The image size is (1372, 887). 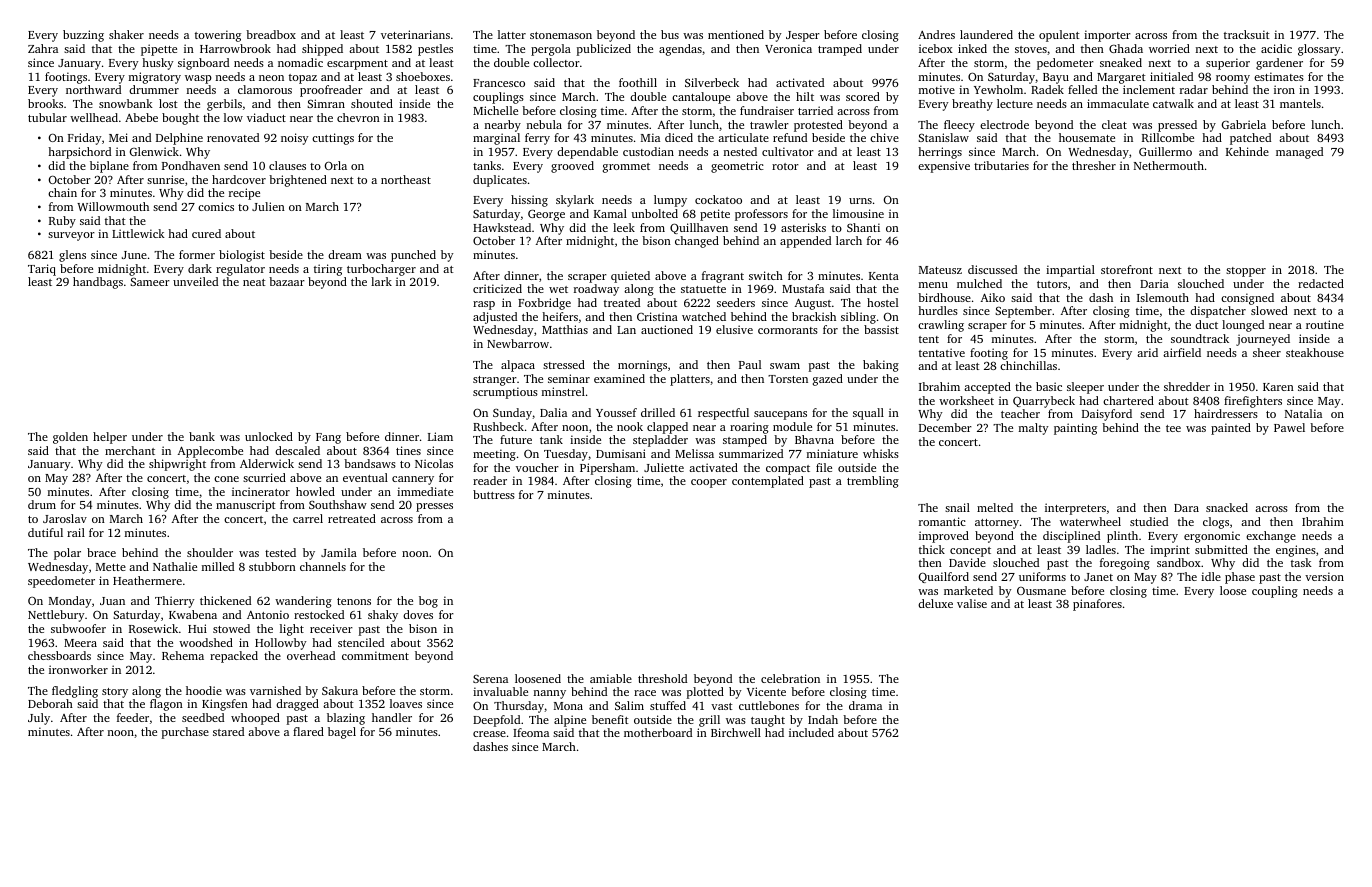 I want to click on shaker, so click(x=126, y=34).
